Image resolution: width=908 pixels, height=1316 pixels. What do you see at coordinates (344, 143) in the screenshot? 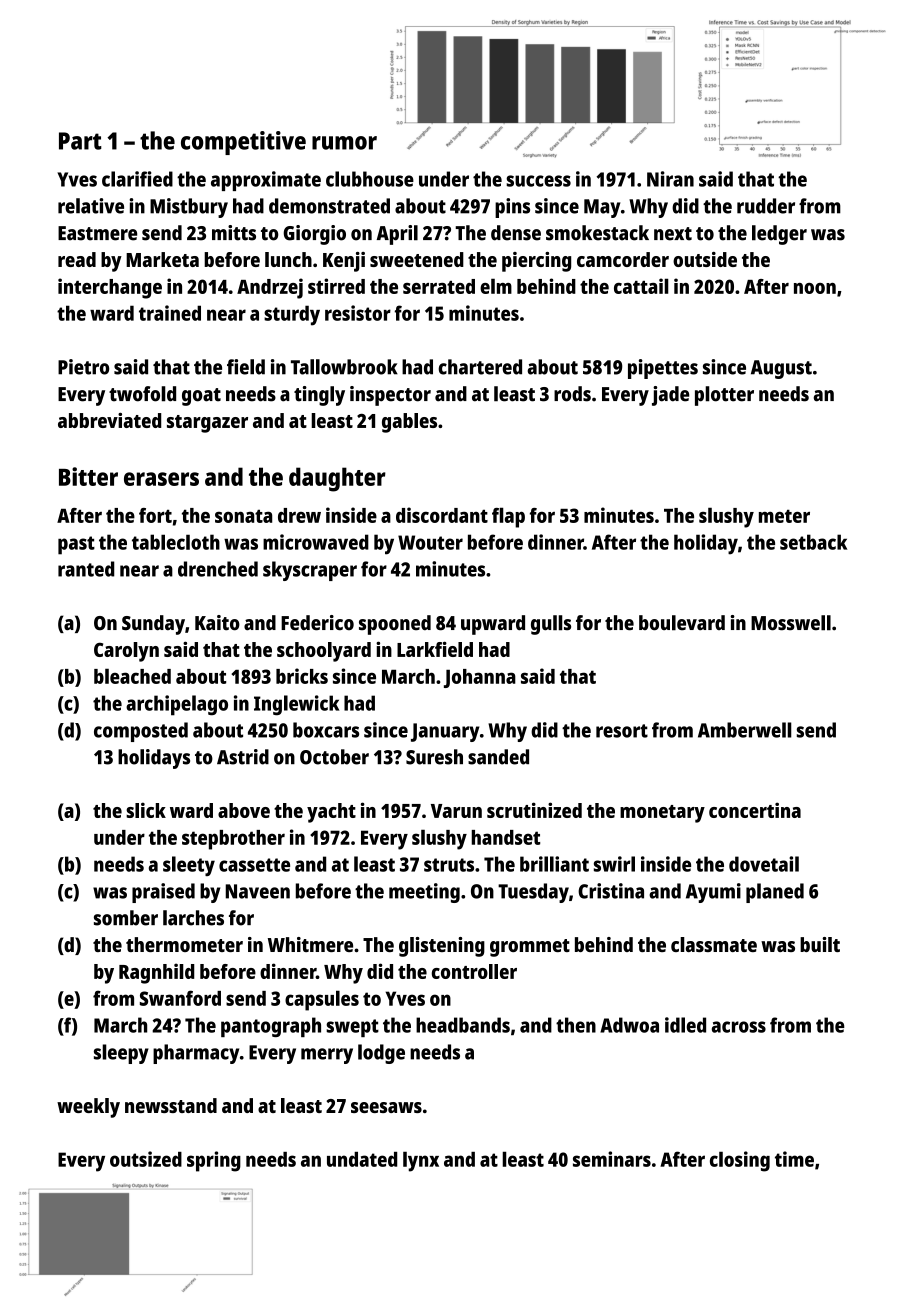
I see `rumor` at bounding box center [344, 143].
